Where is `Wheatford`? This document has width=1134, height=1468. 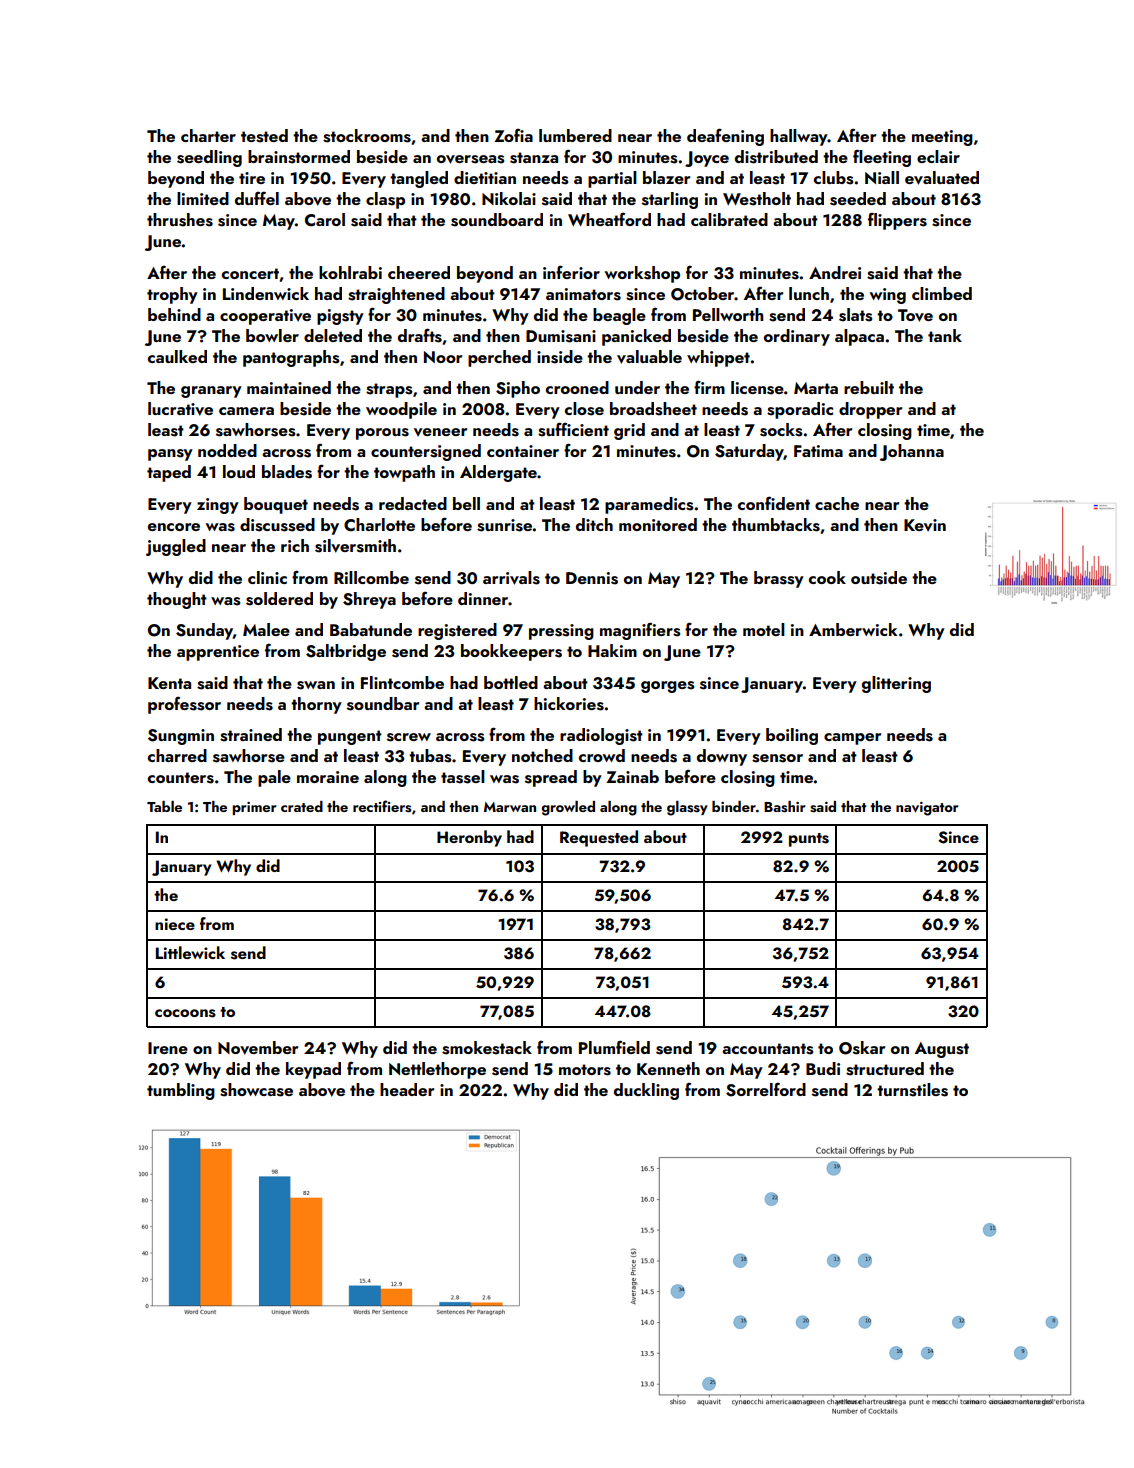 Wheatford is located at coordinates (609, 219).
